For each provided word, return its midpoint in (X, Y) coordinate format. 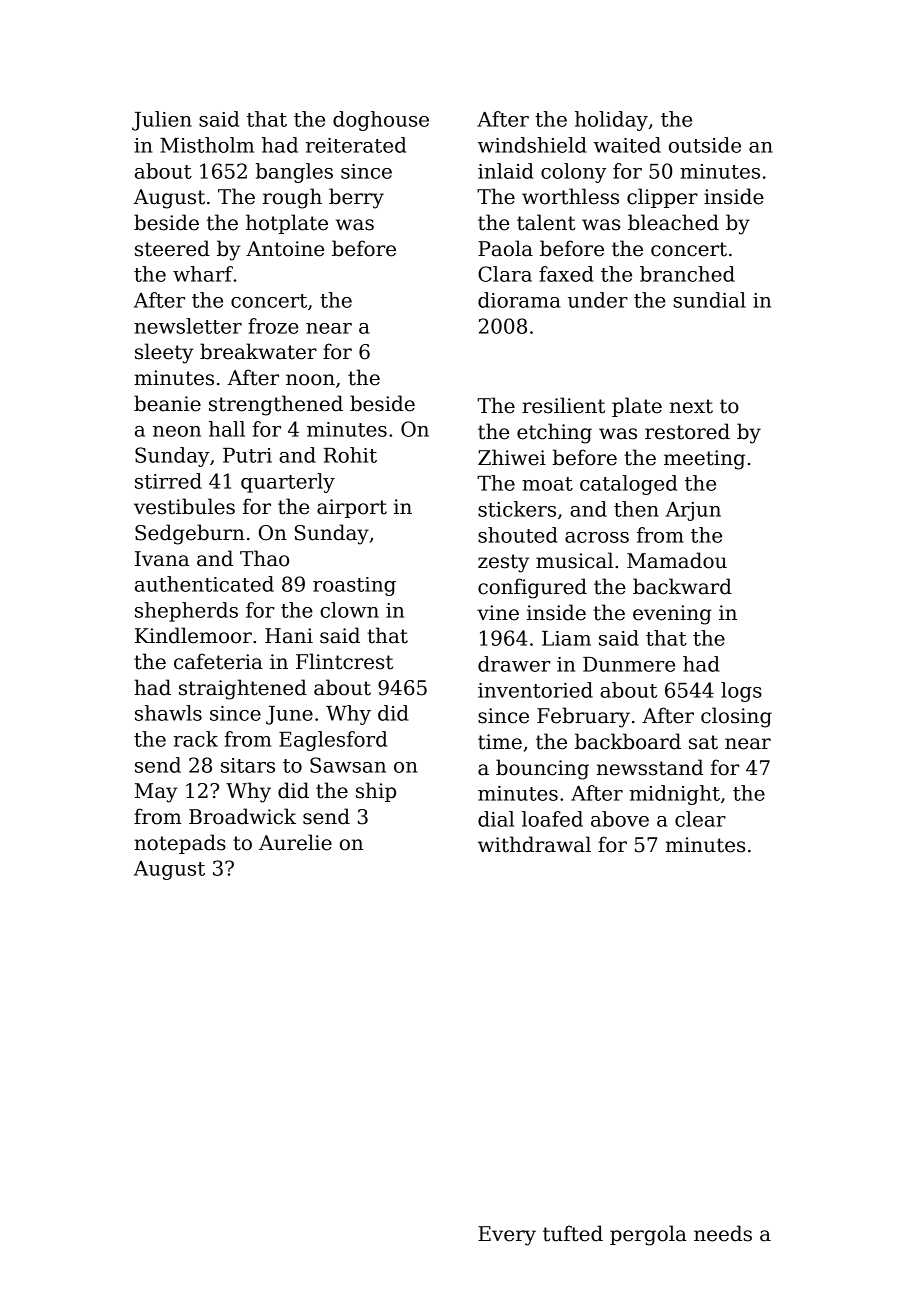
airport (352, 508)
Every (507, 1236)
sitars (248, 765)
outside (705, 145)
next (691, 406)
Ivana (162, 559)
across (597, 537)
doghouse (381, 121)
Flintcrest (344, 661)
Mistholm (207, 145)
